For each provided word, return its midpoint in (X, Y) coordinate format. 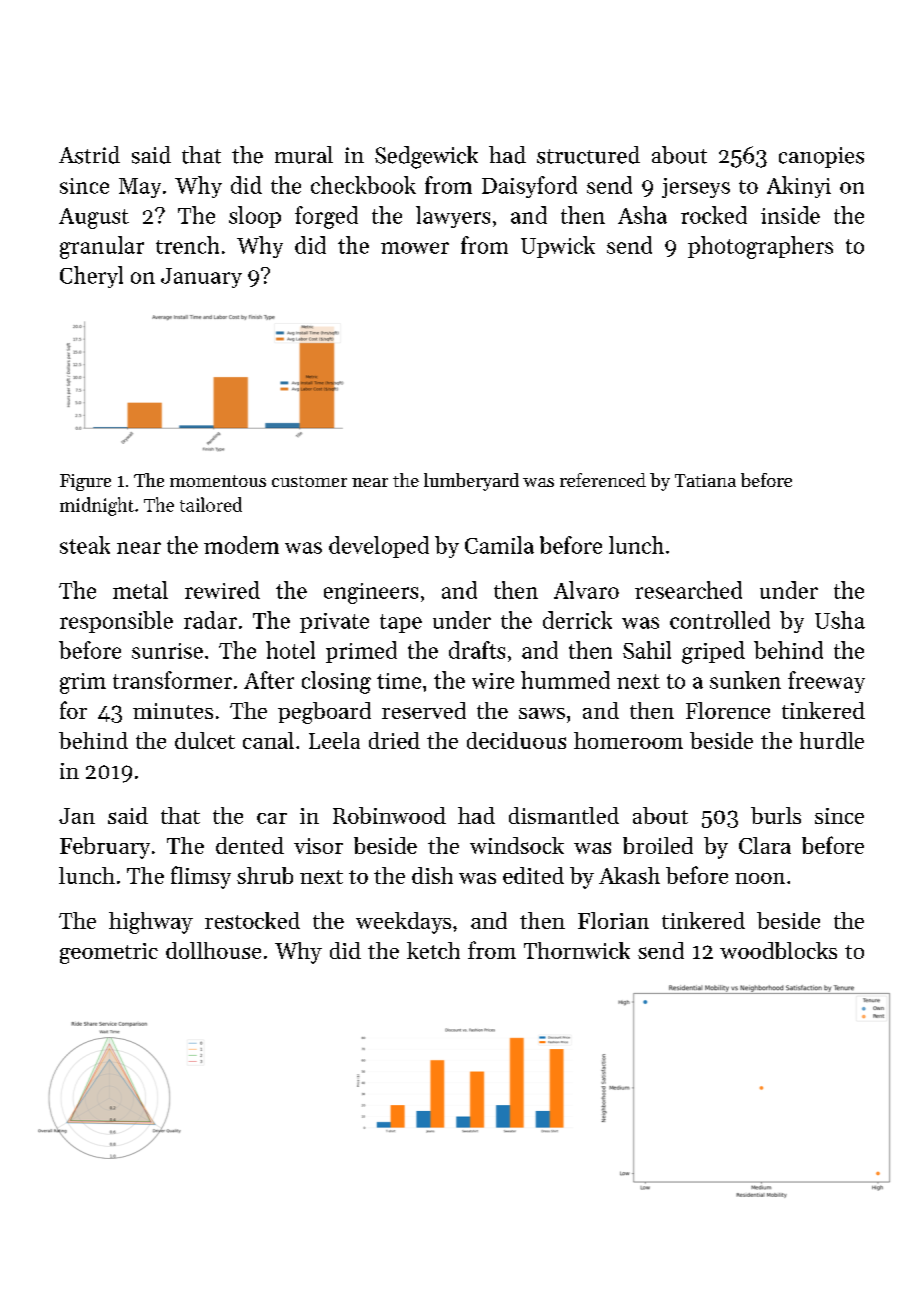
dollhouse (213, 950)
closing (336, 682)
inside (790, 215)
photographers (760, 247)
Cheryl (91, 277)
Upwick (558, 247)
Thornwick (577, 950)
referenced (603, 480)
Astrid (89, 155)
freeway (826, 682)
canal (268, 740)
